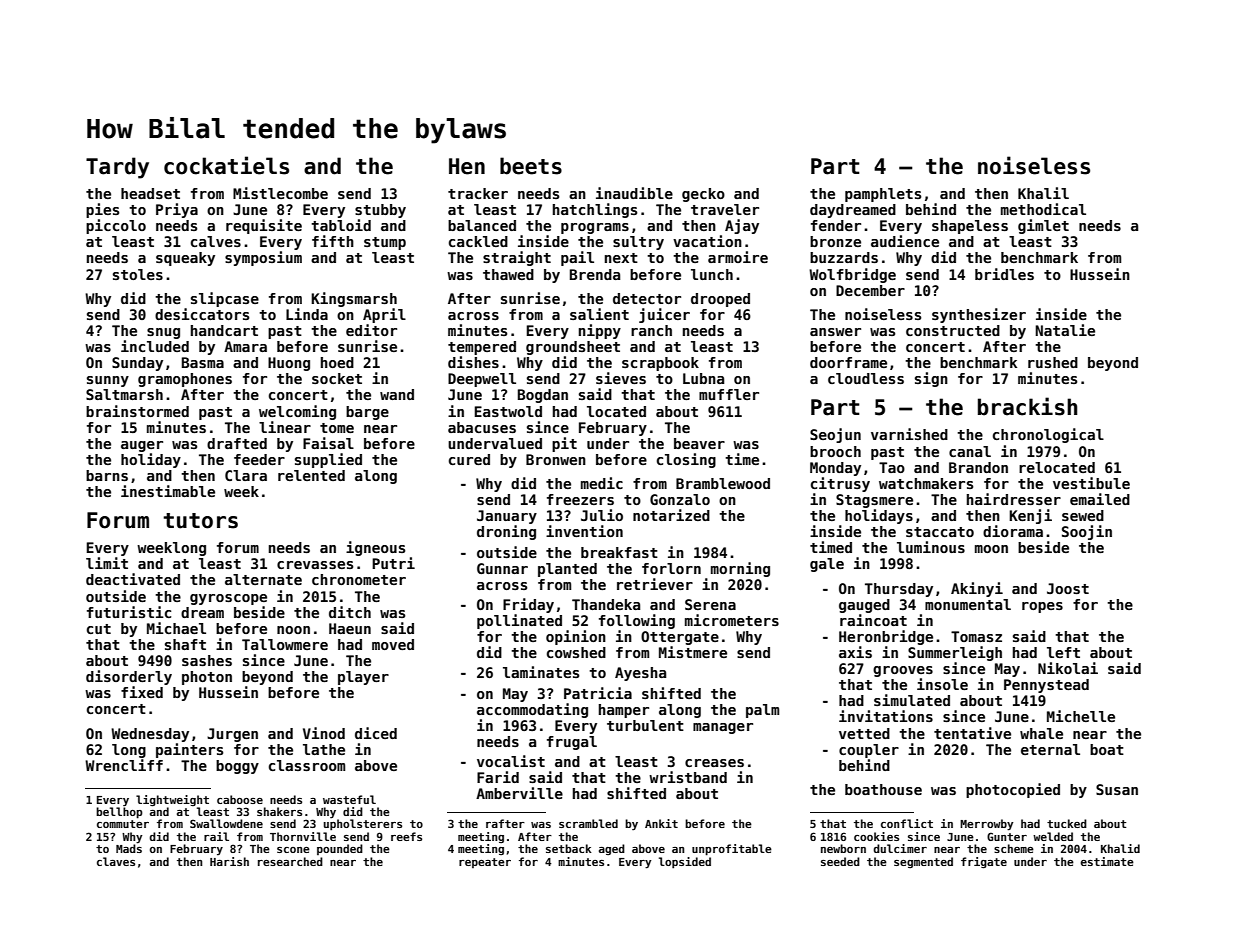  What do you see at coordinates (531, 166) in the image?
I see `beets` at bounding box center [531, 166].
